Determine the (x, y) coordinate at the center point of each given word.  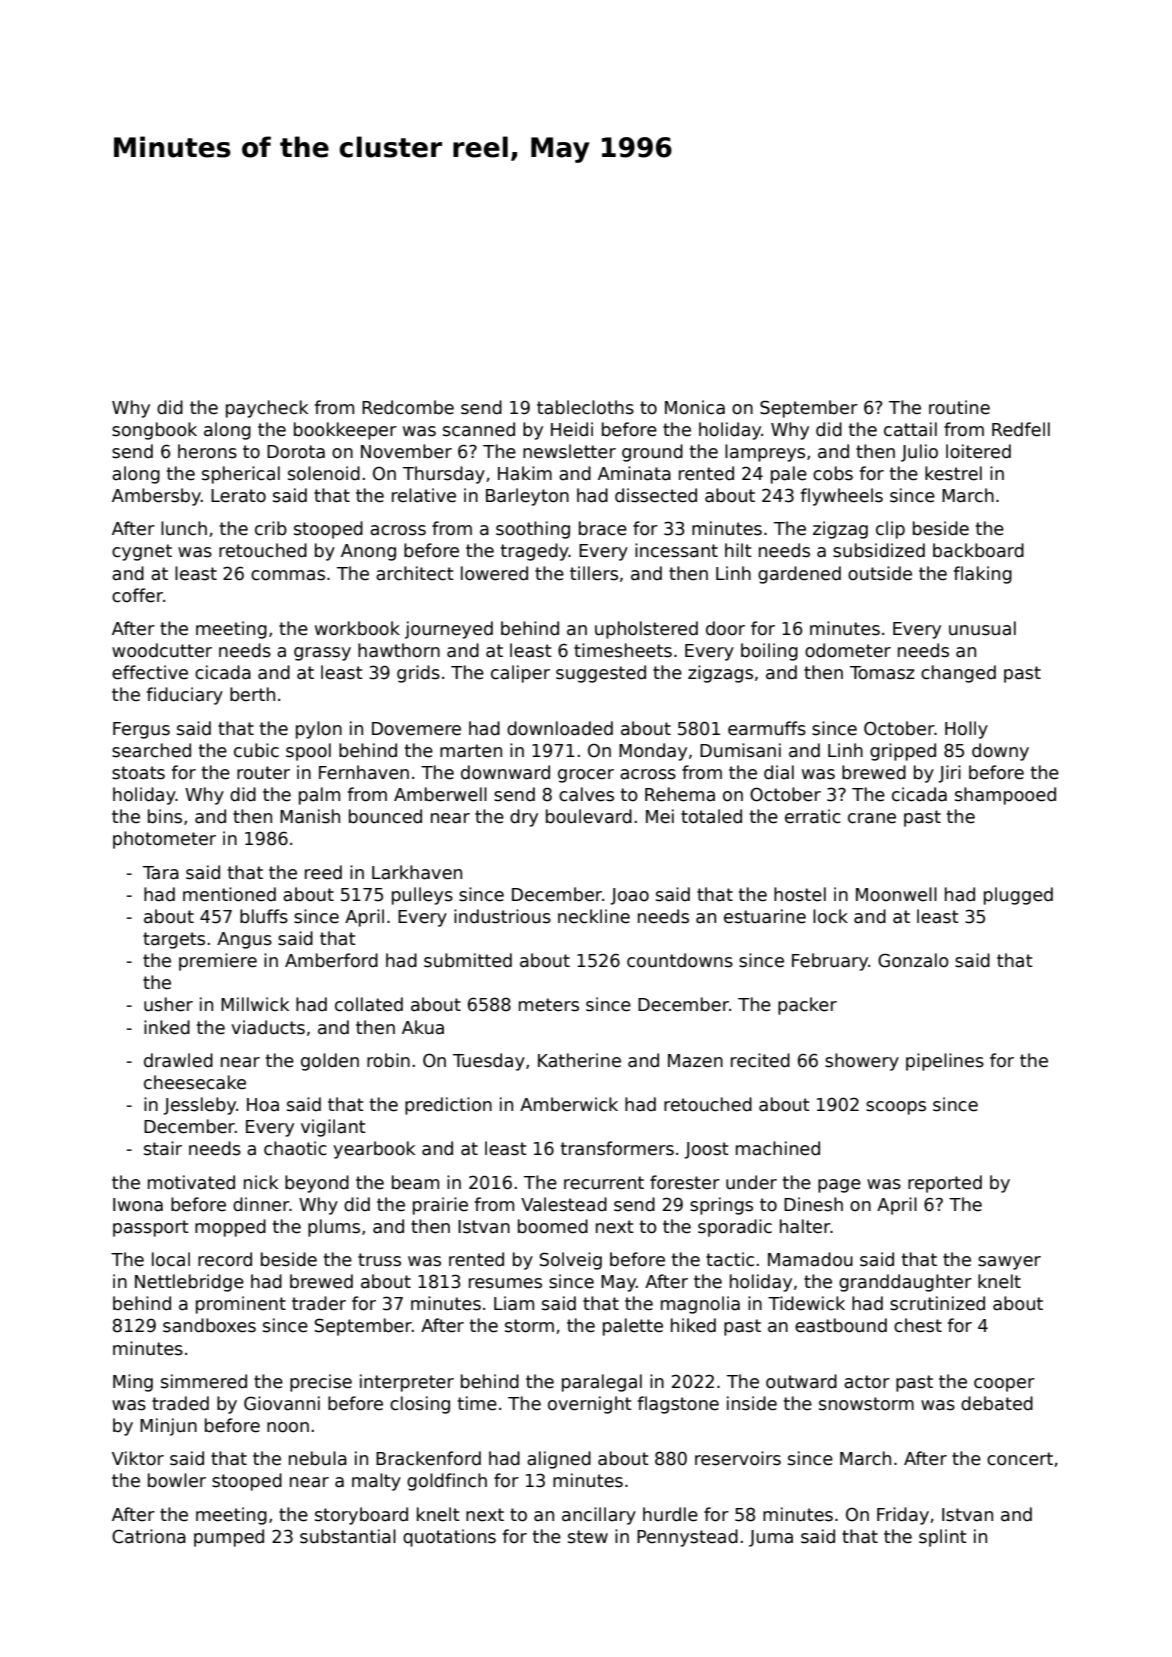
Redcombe (408, 407)
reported (945, 1184)
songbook (154, 431)
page (839, 1186)
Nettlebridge (189, 1283)
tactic (730, 1259)
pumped (229, 1538)
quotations (449, 1538)
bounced (385, 816)
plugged (1018, 896)
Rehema (680, 794)
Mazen (695, 1061)
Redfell (1021, 429)
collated (369, 1004)
